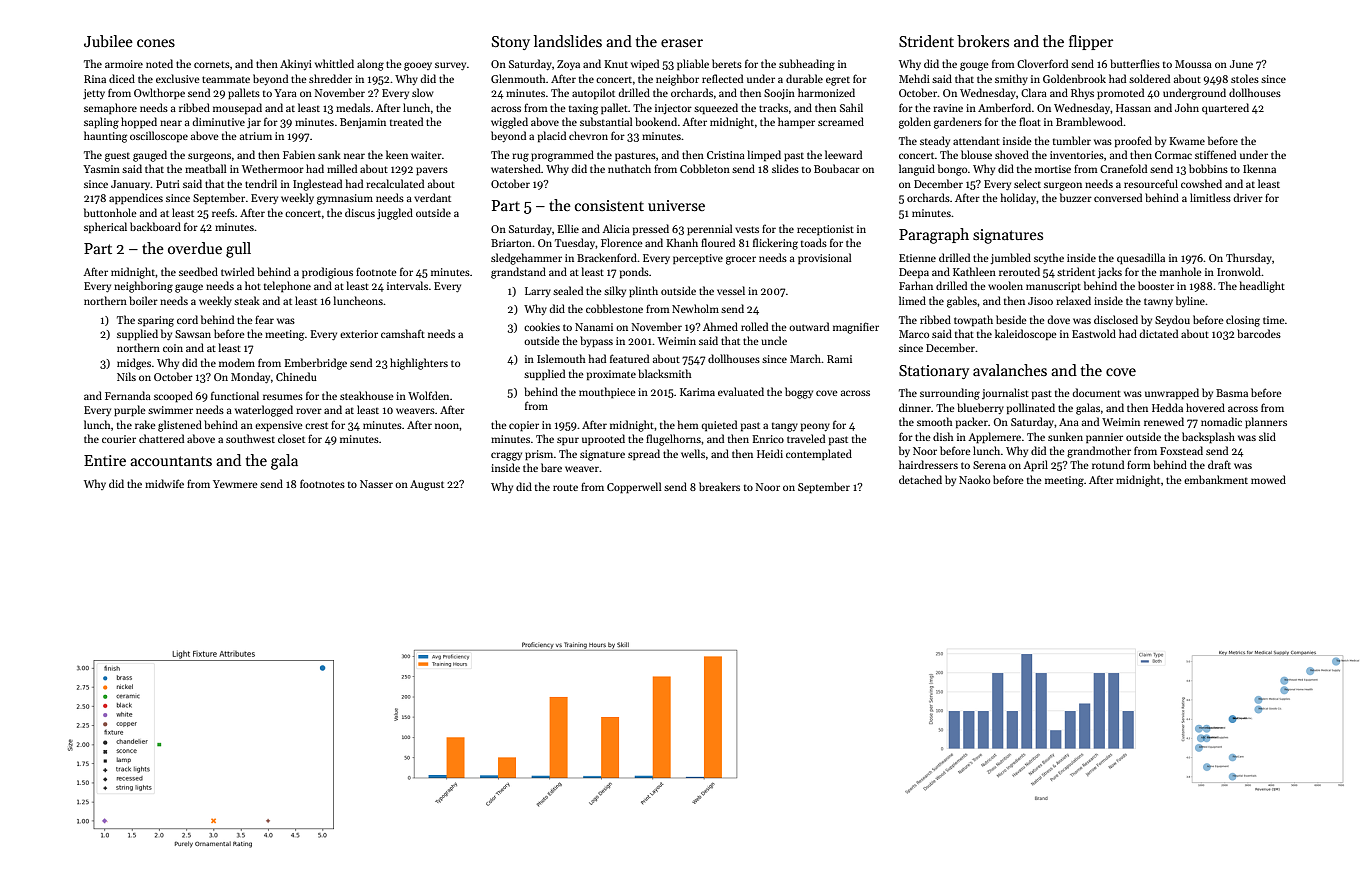  What do you see at coordinates (1030, 121) in the image?
I see `float` at bounding box center [1030, 121].
